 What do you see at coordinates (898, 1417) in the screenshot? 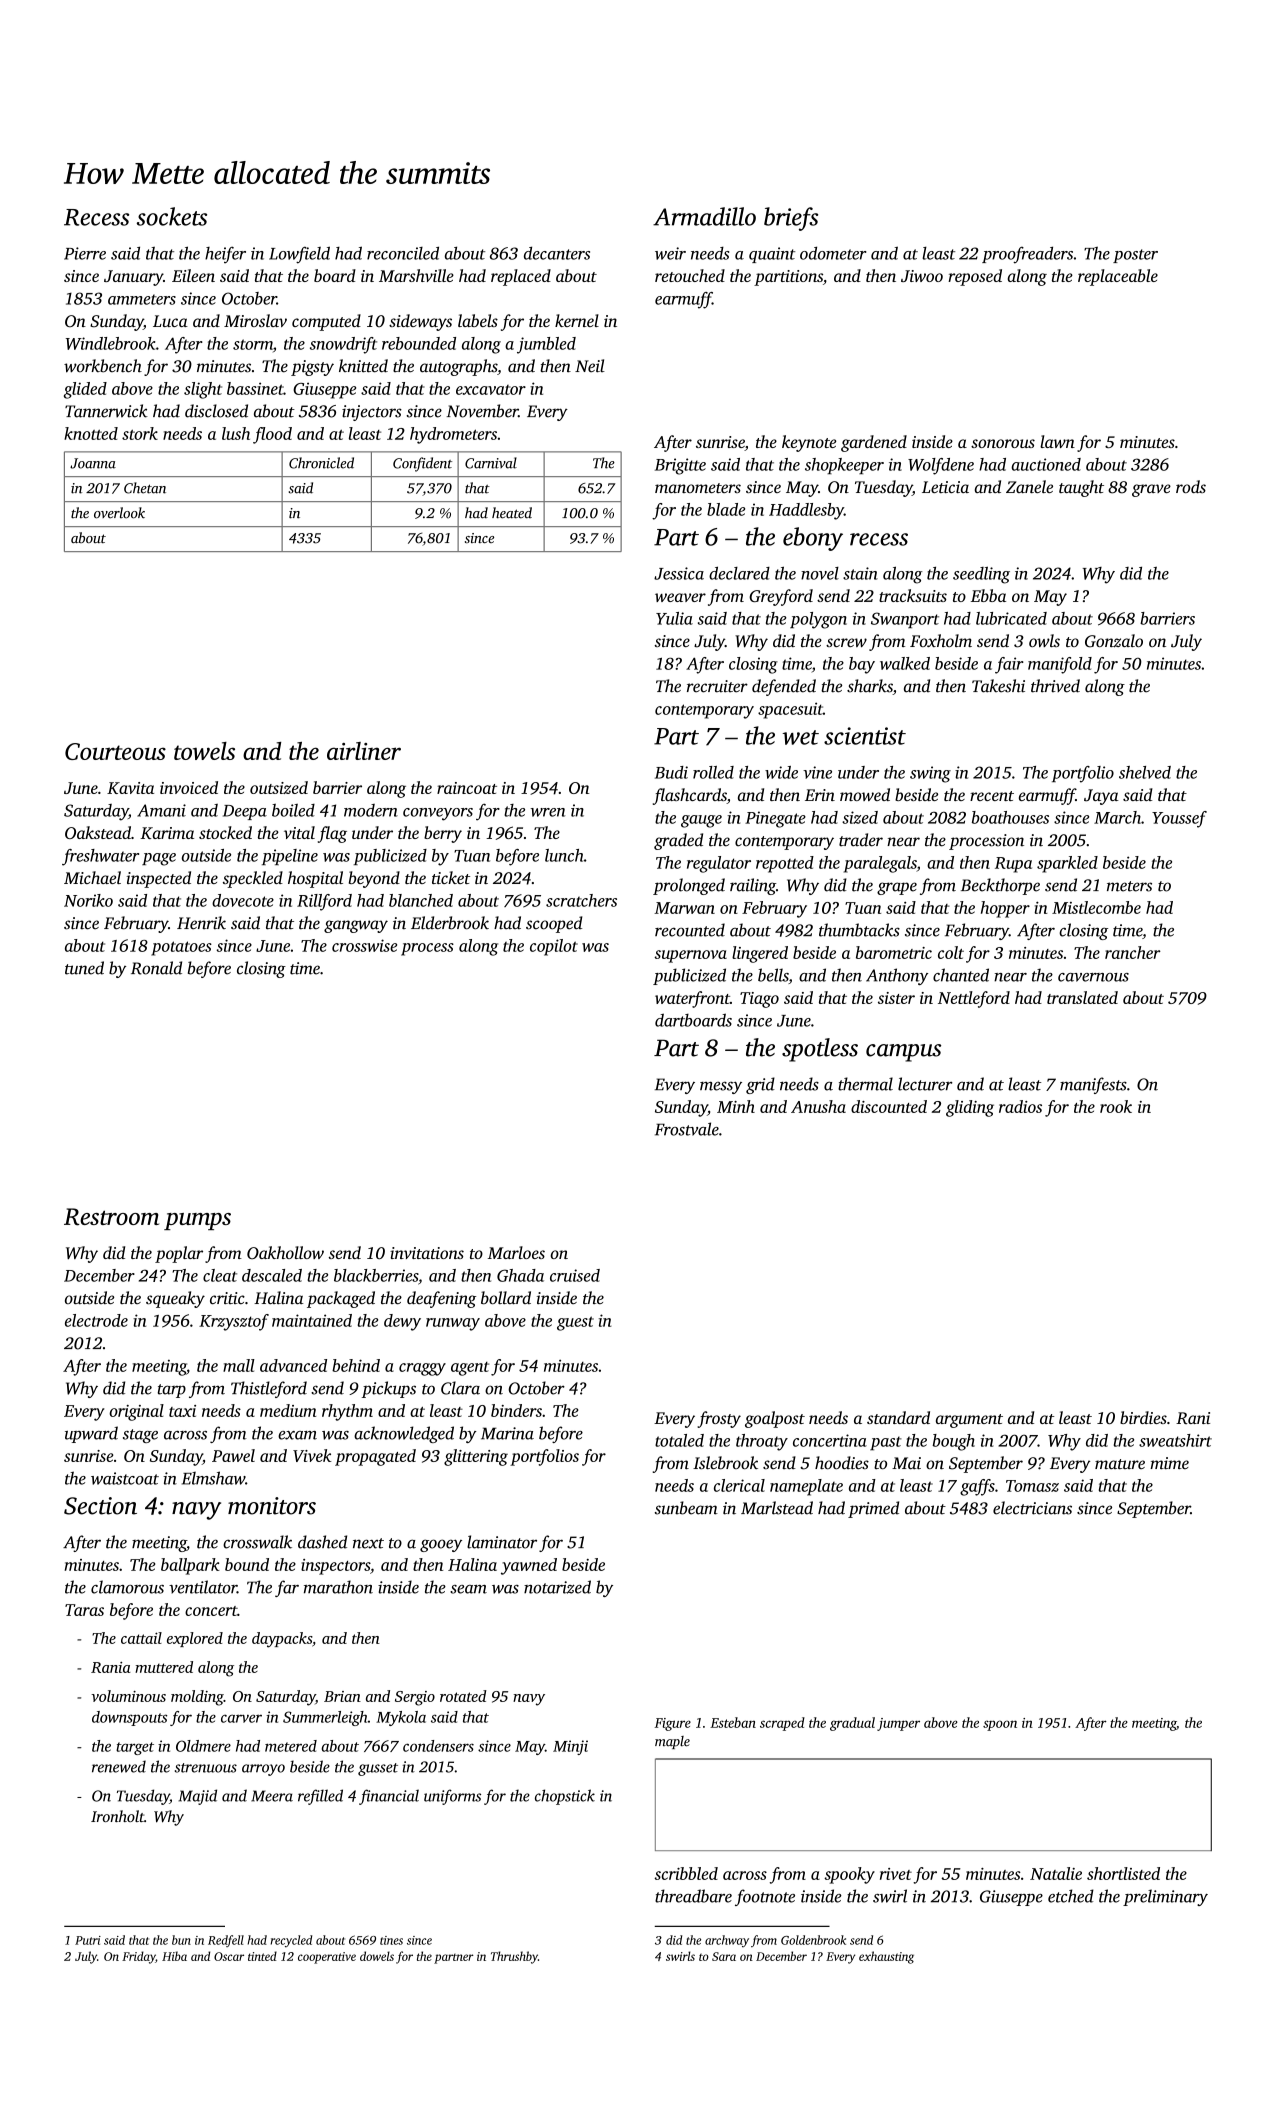
I see `standard` at bounding box center [898, 1417].
